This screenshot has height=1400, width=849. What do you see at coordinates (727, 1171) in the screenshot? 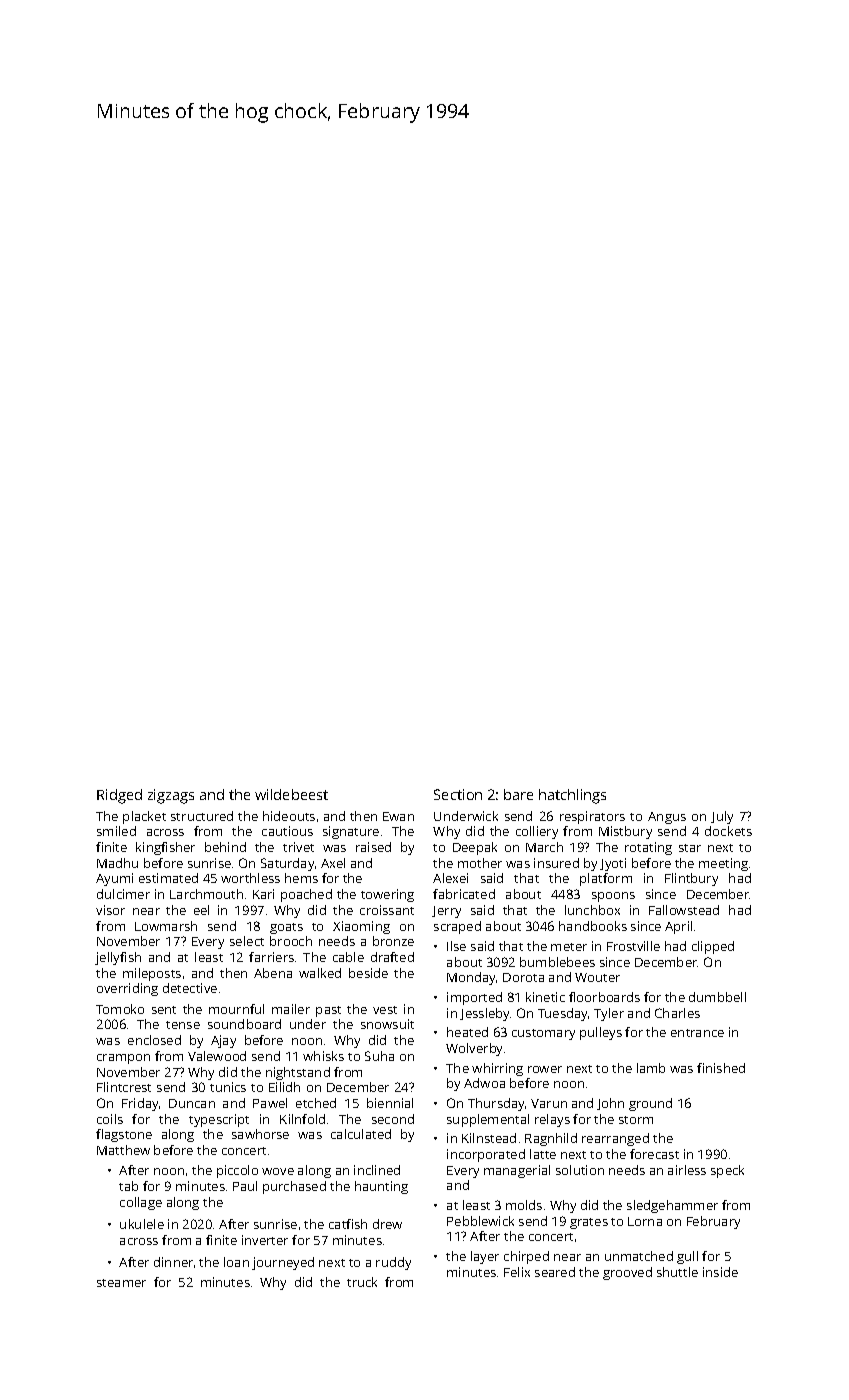
I see `speck` at bounding box center [727, 1171].
